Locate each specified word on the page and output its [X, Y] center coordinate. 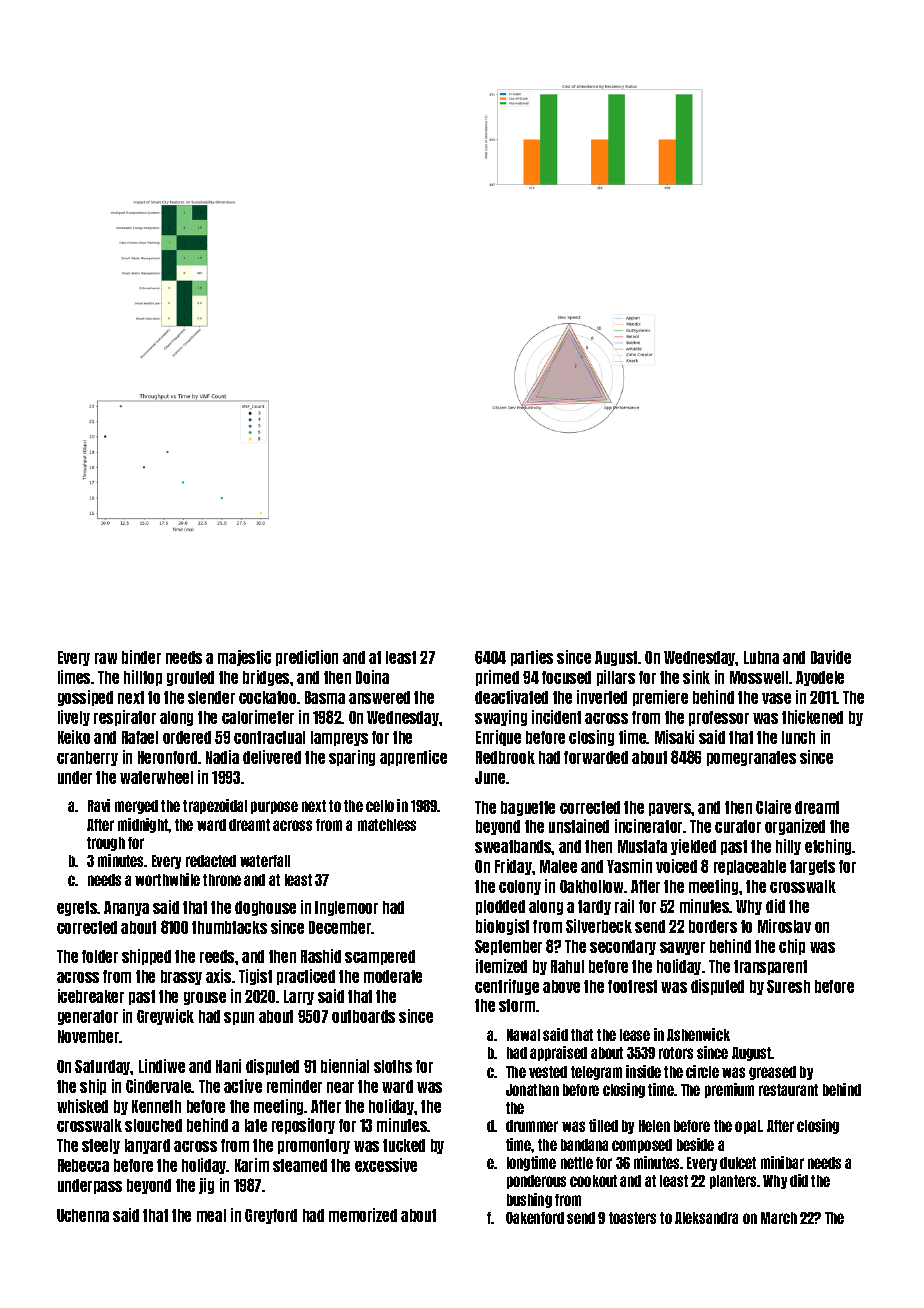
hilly [788, 847]
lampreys [339, 738]
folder [100, 956]
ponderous [536, 1182]
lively [74, 718]
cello [380, 806]
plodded [500, 907]
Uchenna [83, 1215]
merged [136, 807]
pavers [670, 809]
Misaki [674, 737]
